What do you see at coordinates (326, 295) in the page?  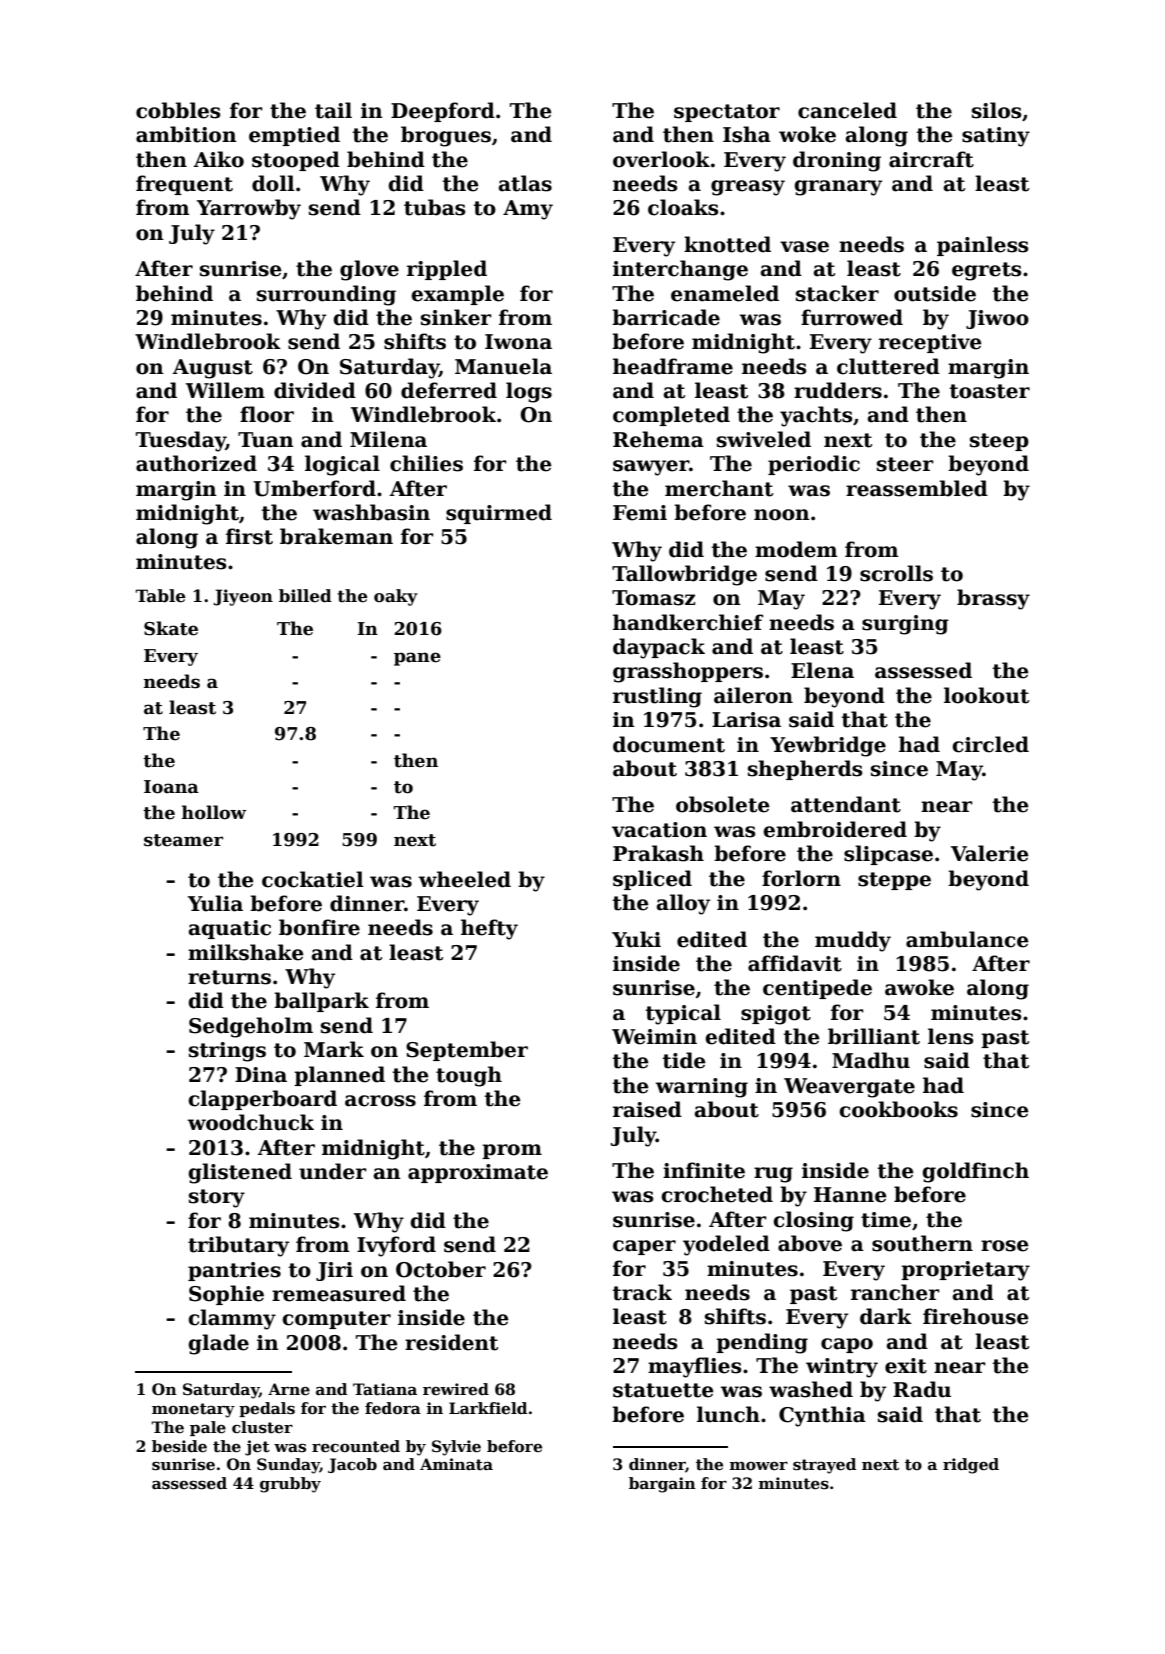 I see `surrounding` at bounding box center [326, 295].
